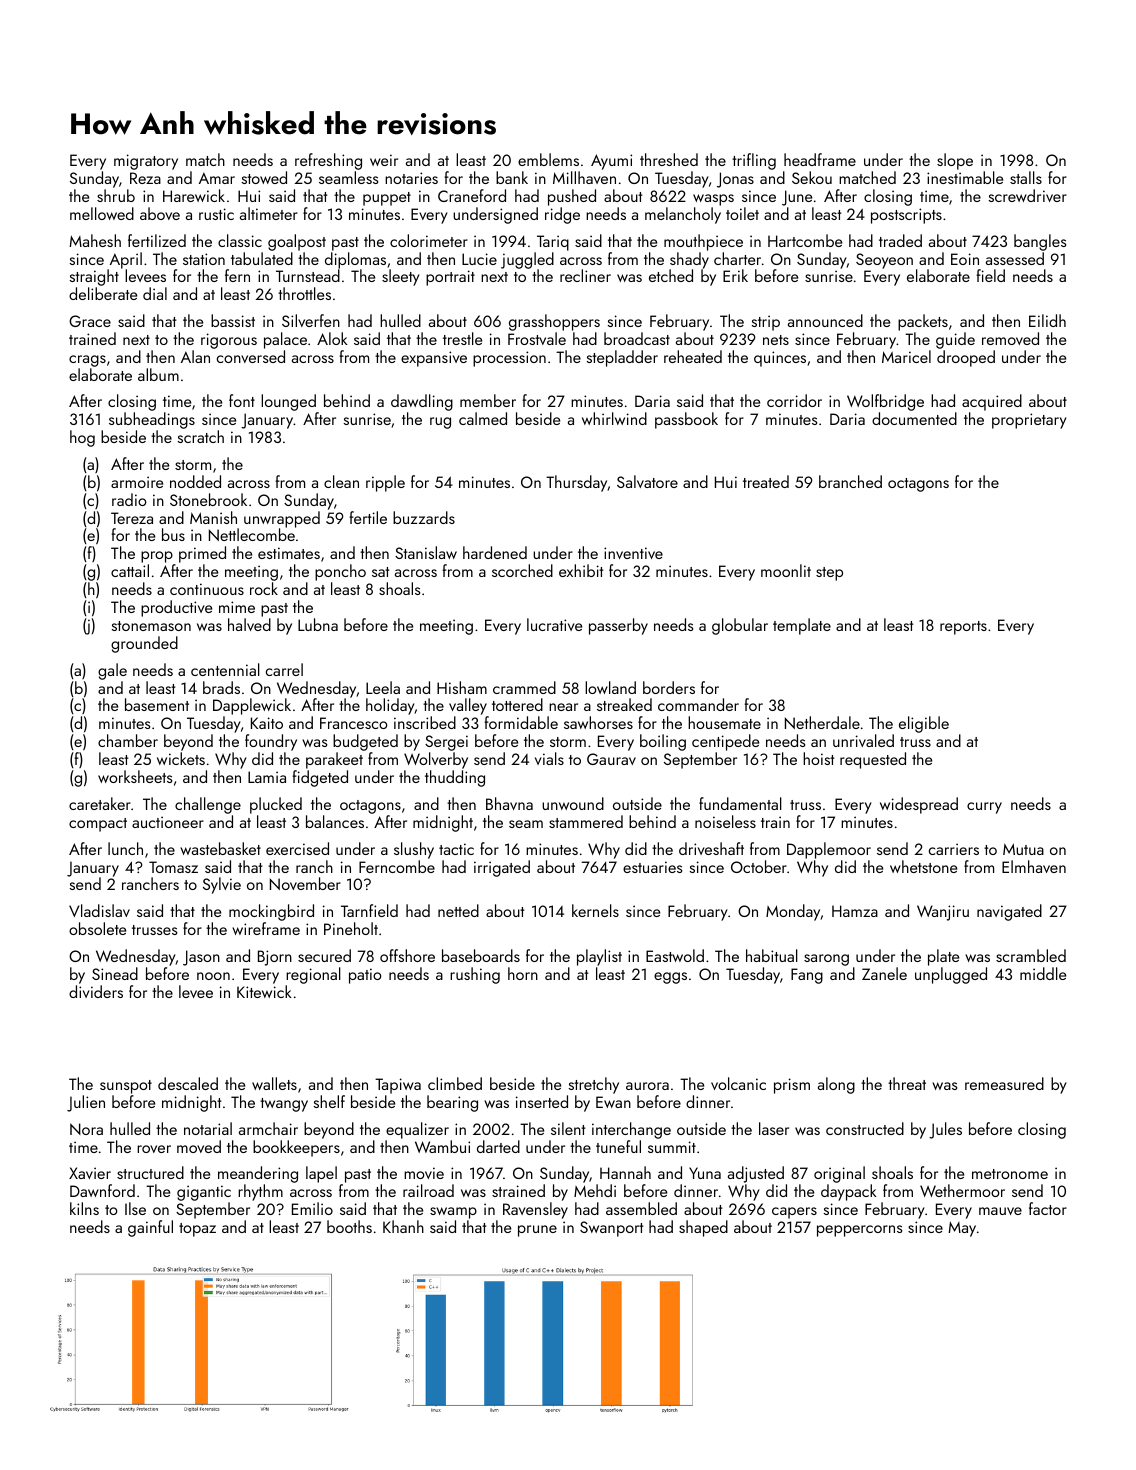 The height and width of the page is (1470, 1136). What do you see at coordinates (683, 215) in the page?
I see `melancholy` at bounding box center [683, 215].
